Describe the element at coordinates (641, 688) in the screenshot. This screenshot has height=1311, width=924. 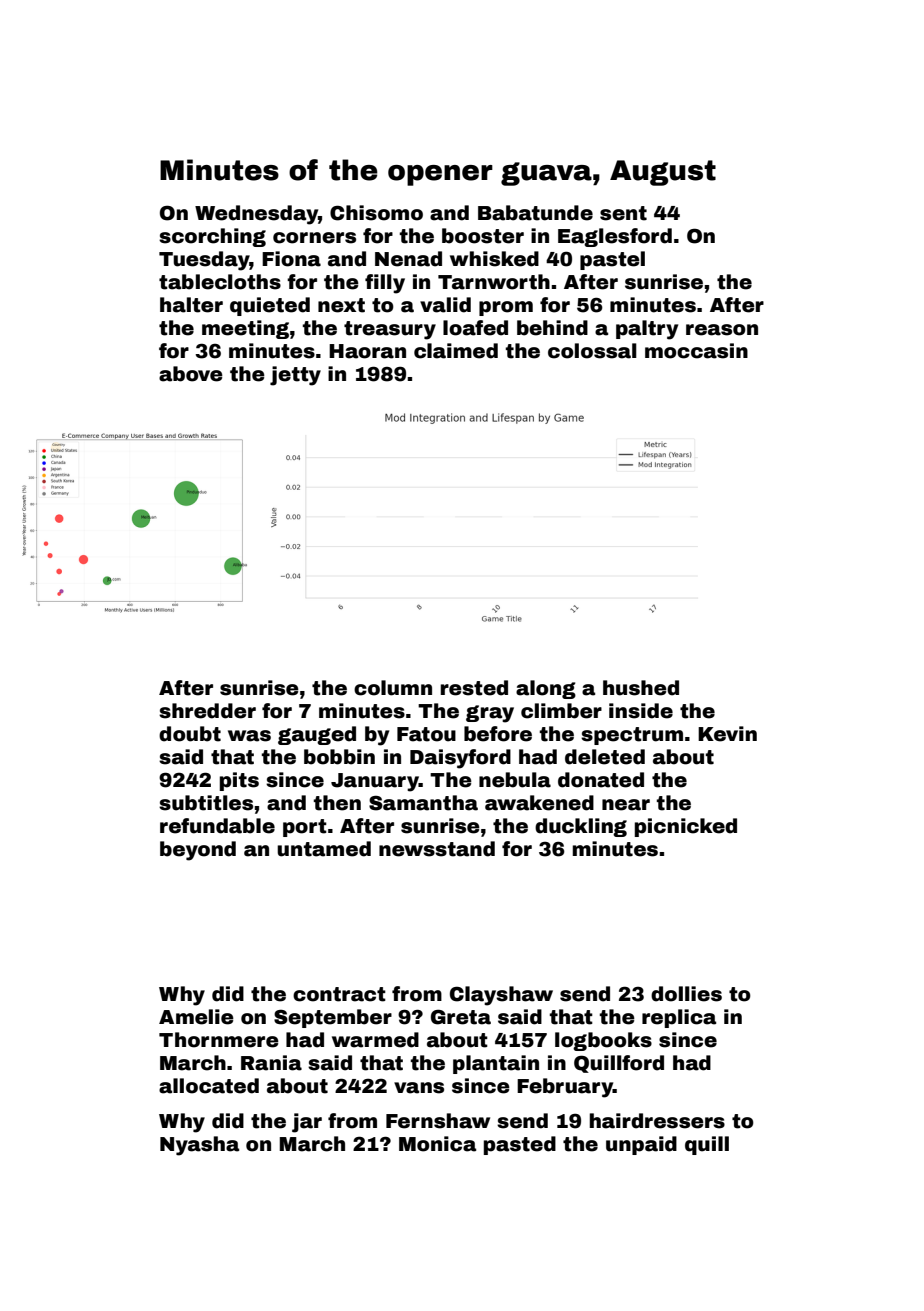
I see `hushed` at that location.
